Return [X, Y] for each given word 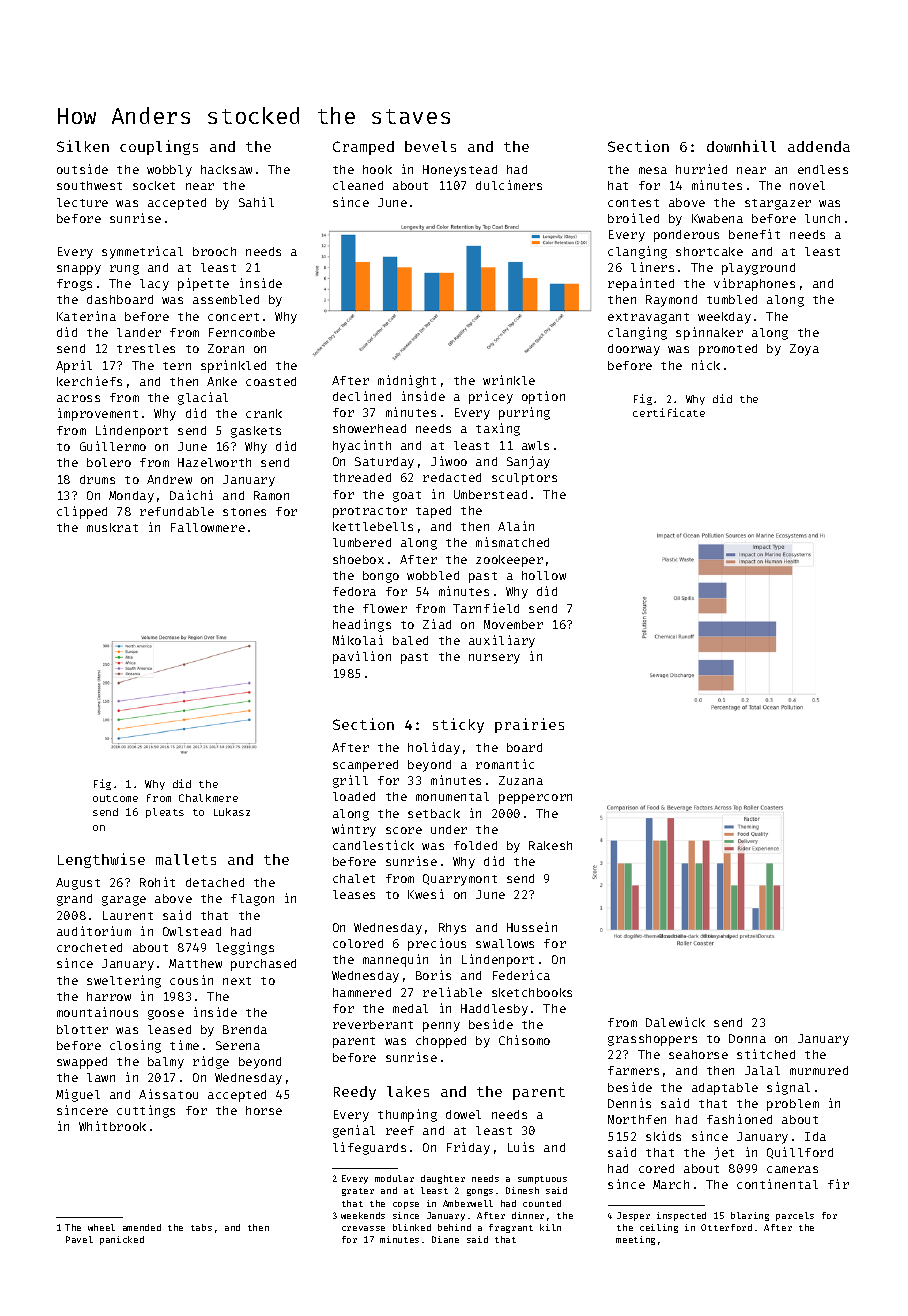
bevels [430, 146]
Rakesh [550, 845]
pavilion [362, 657]
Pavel [79, 1239]
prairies [529, 725]
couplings [159, 147]
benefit [754, 234]
